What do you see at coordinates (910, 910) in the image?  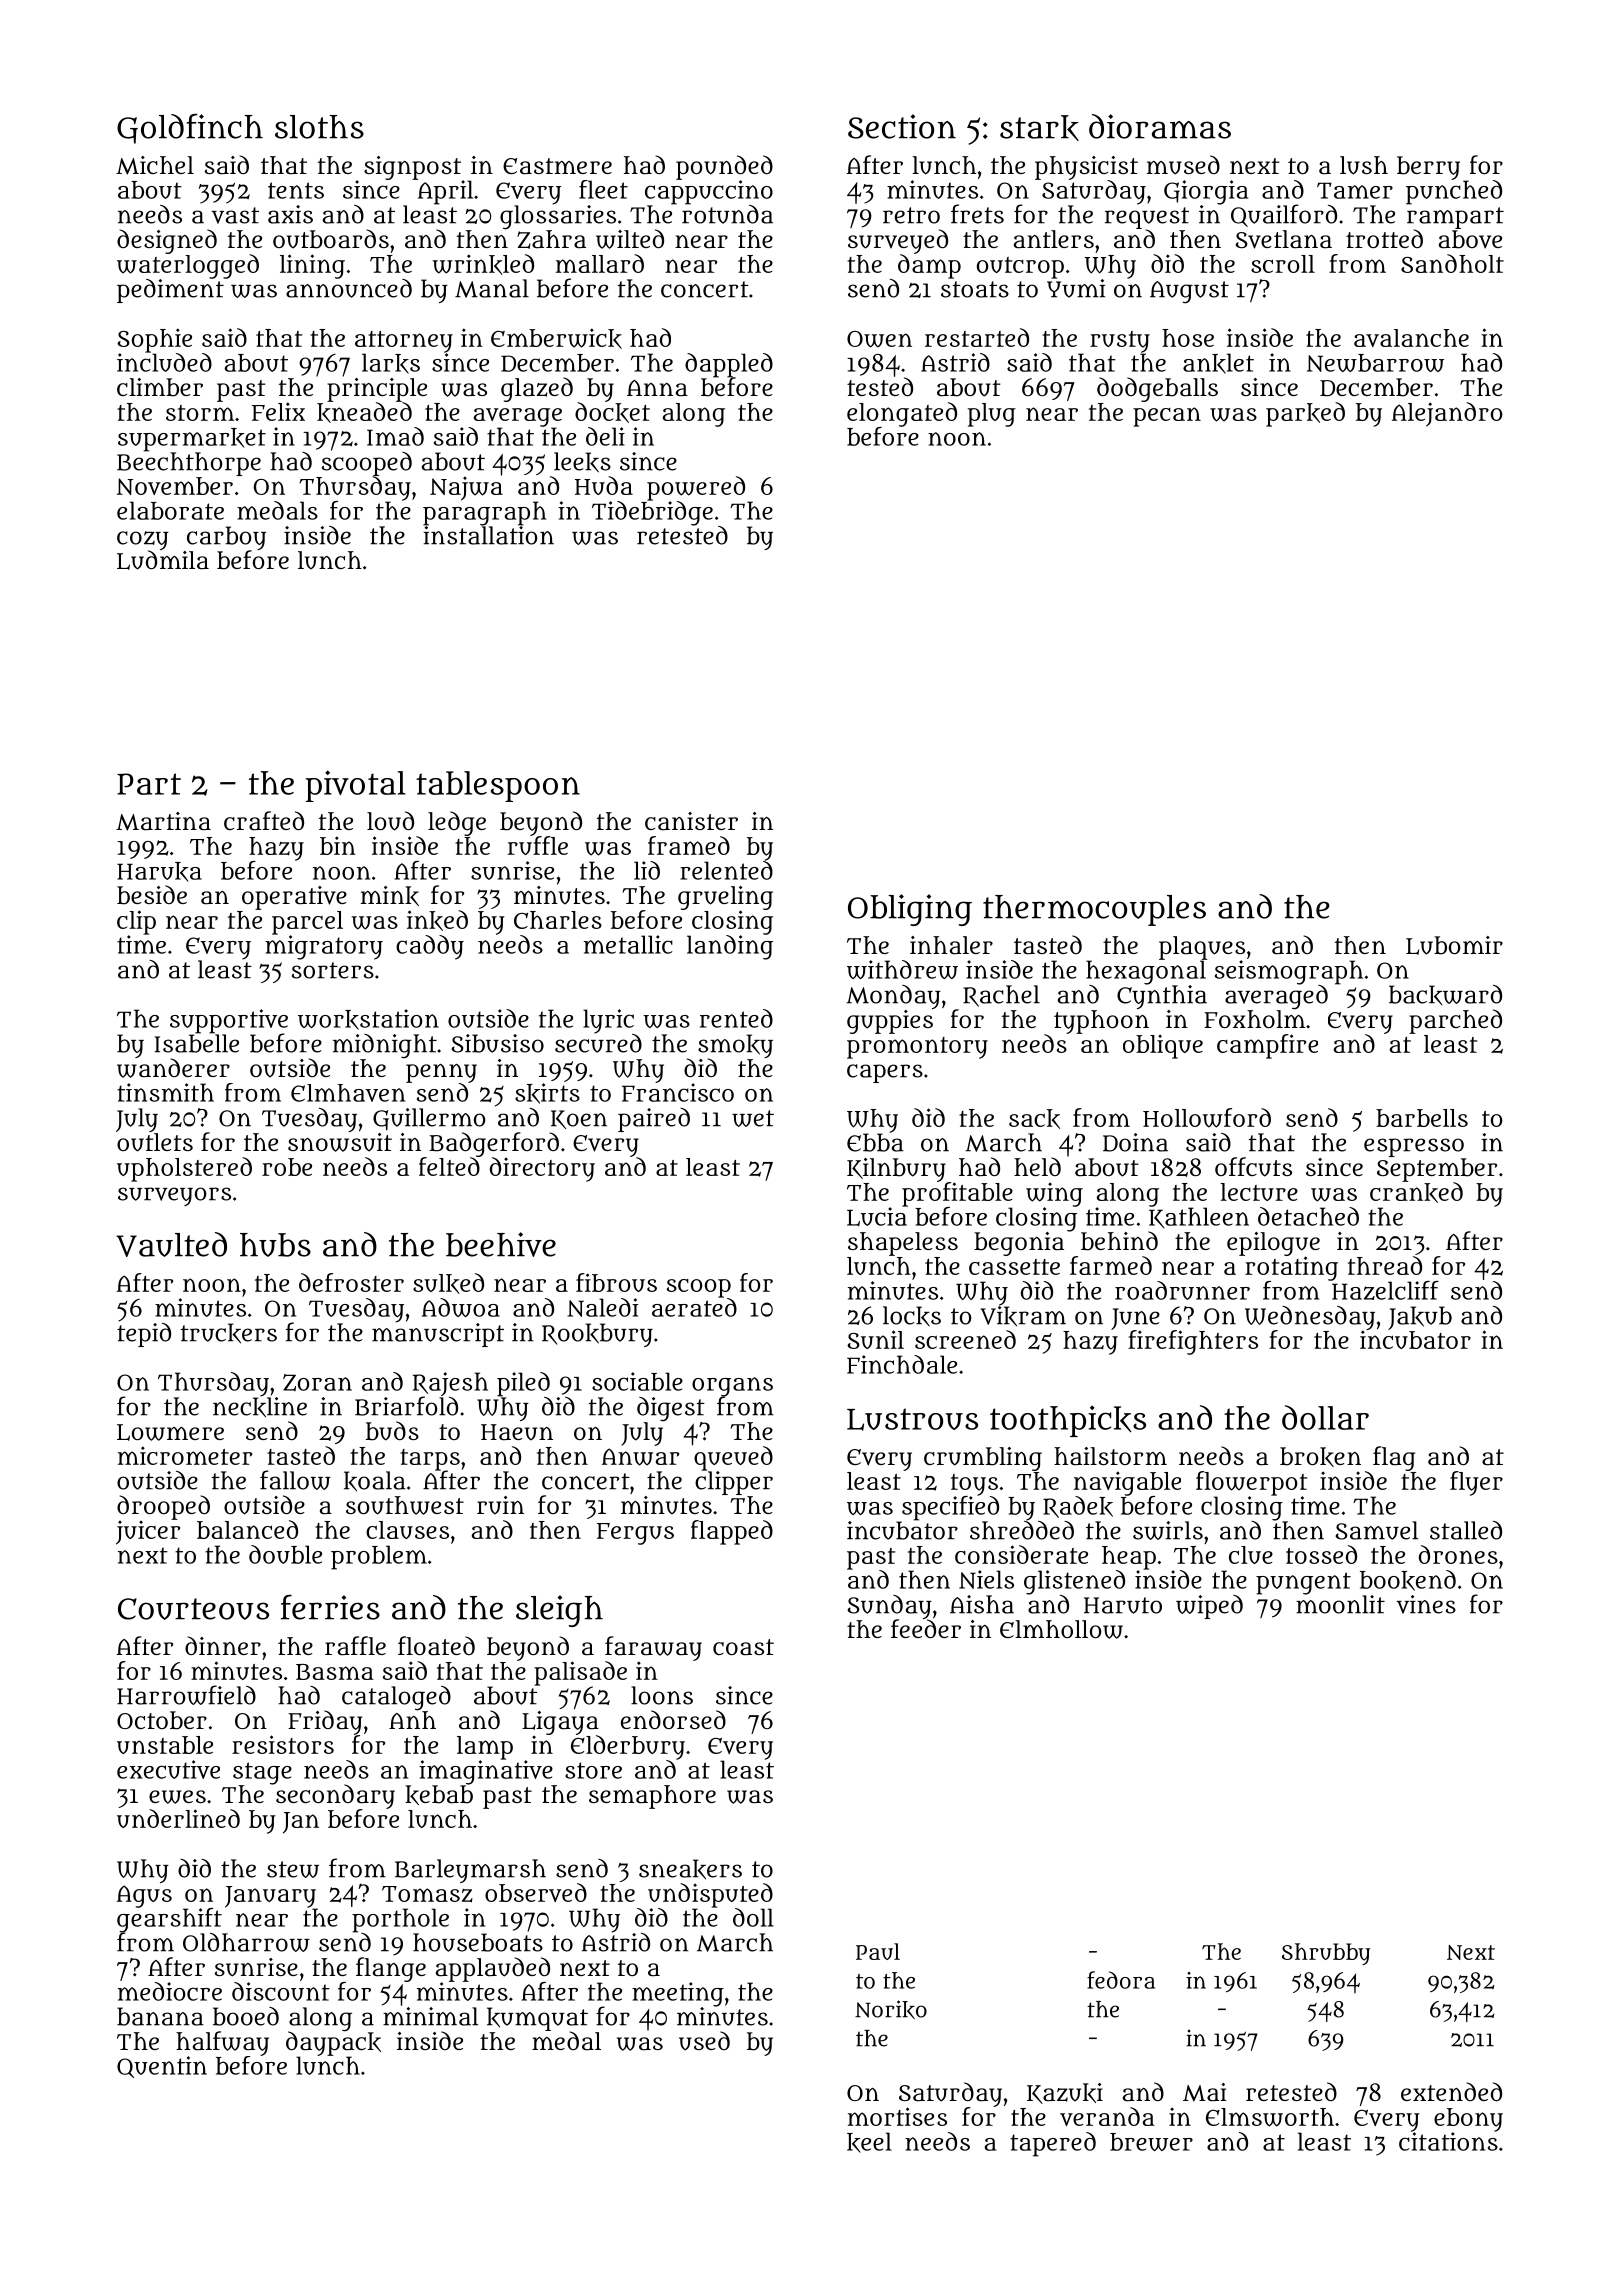 I see `Obliging` at bounding box center [910, 910].
